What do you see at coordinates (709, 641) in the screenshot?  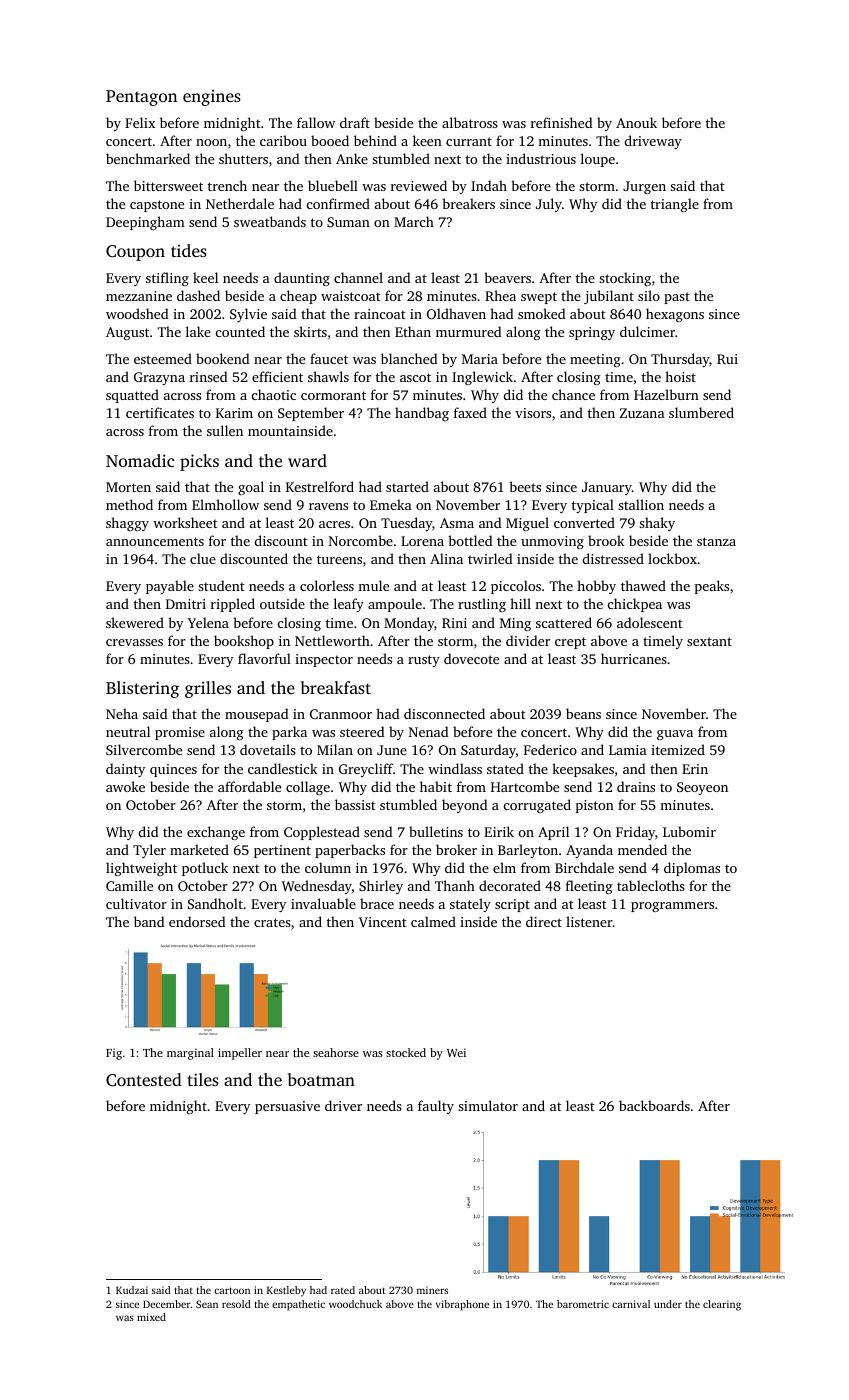 I see `sextant` at bounding box center [709, 641].
